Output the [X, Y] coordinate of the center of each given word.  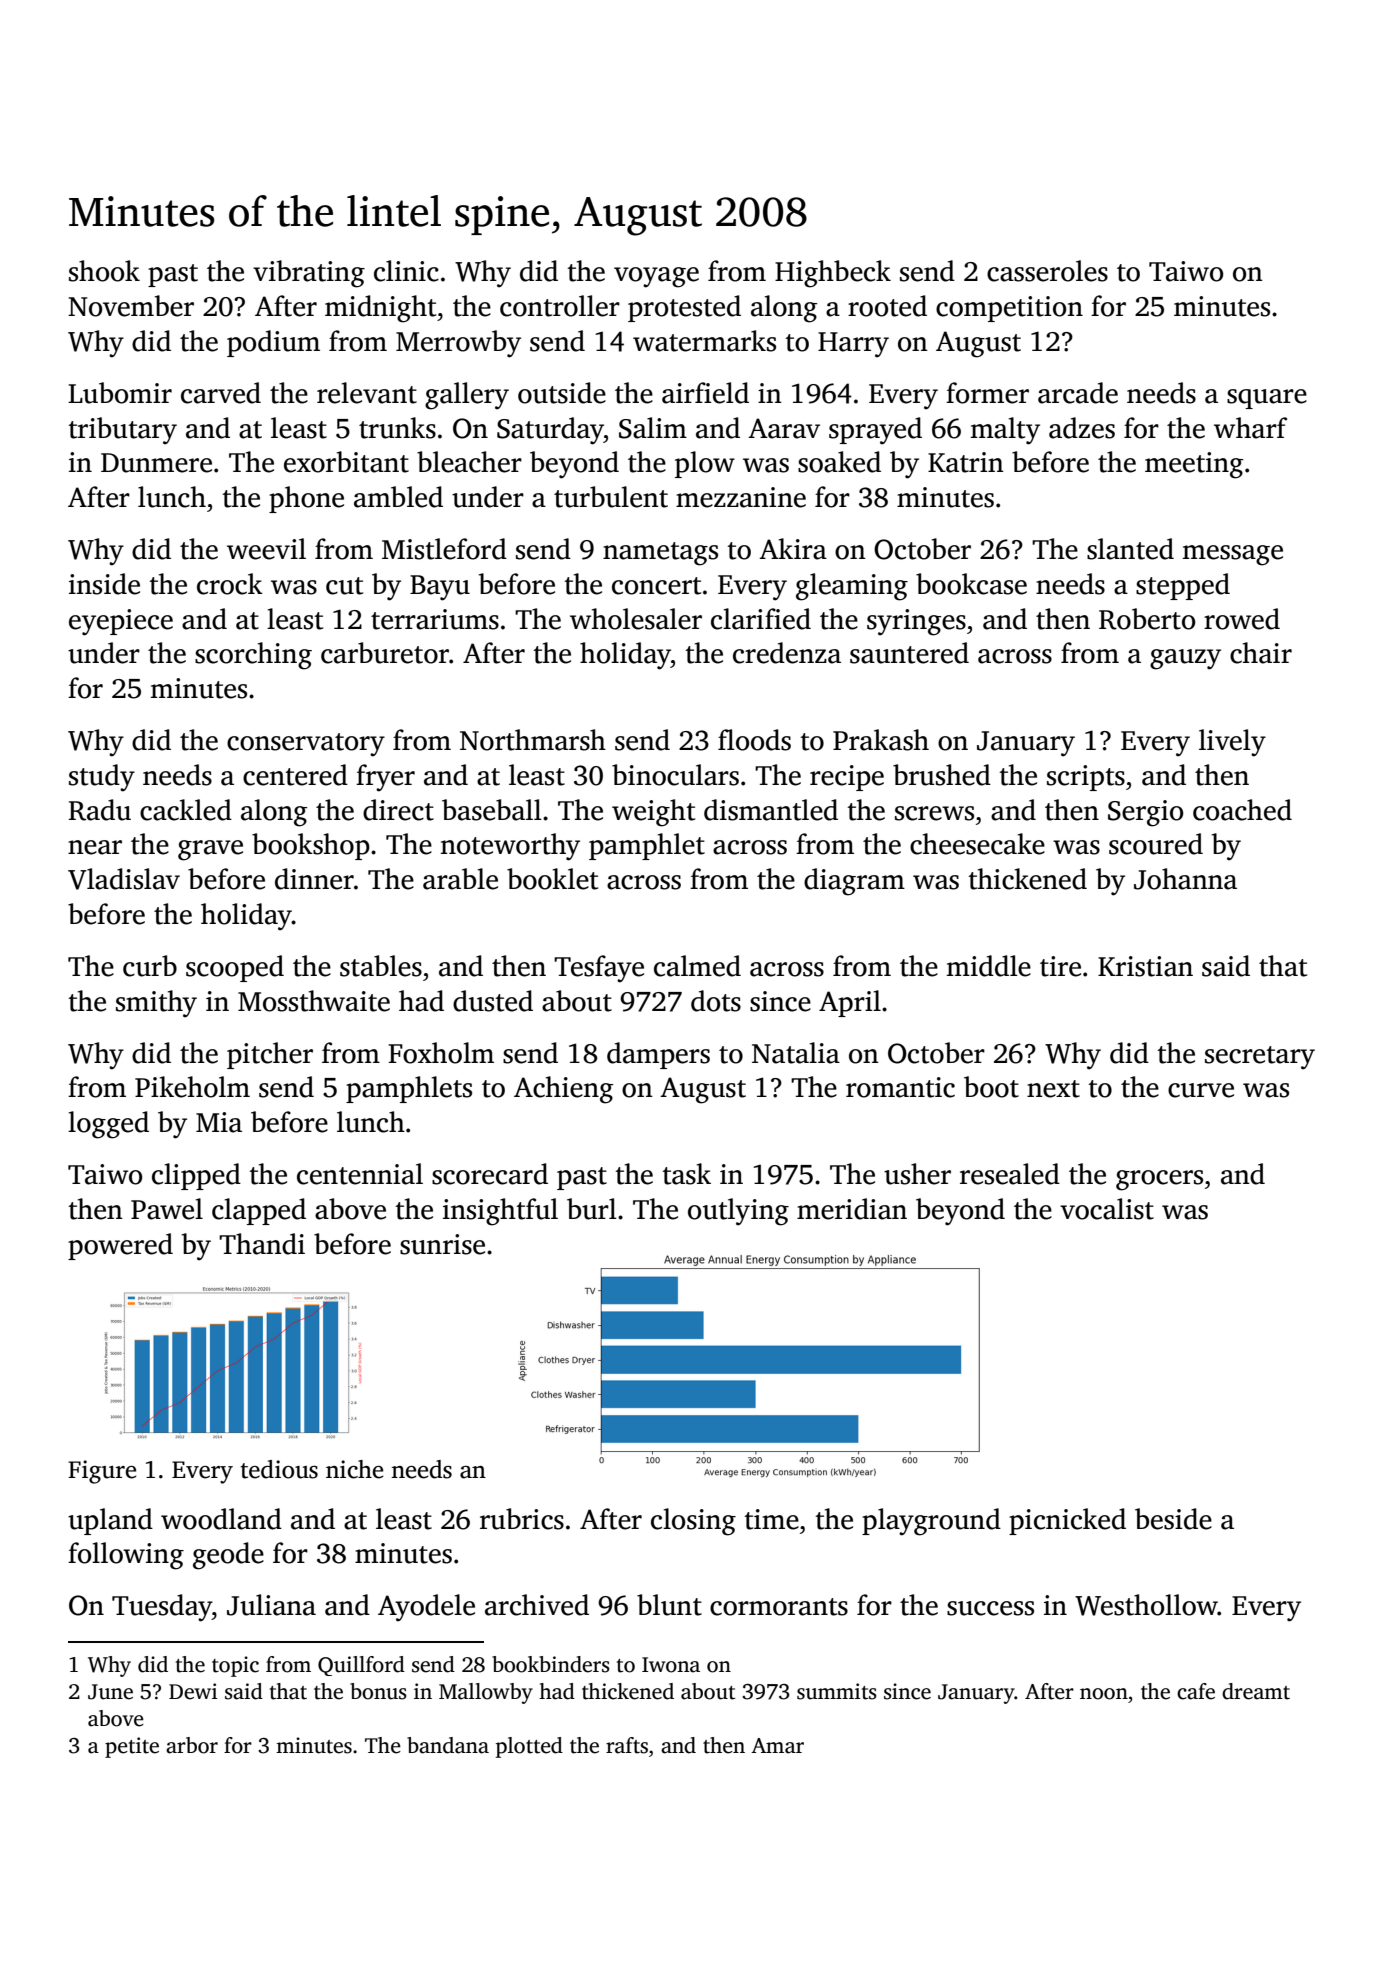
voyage [656, 277]
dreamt [1256, 1691]
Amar [777, 1746]
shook [104, 271]
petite [132, 1747]
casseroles [1047, 271]
